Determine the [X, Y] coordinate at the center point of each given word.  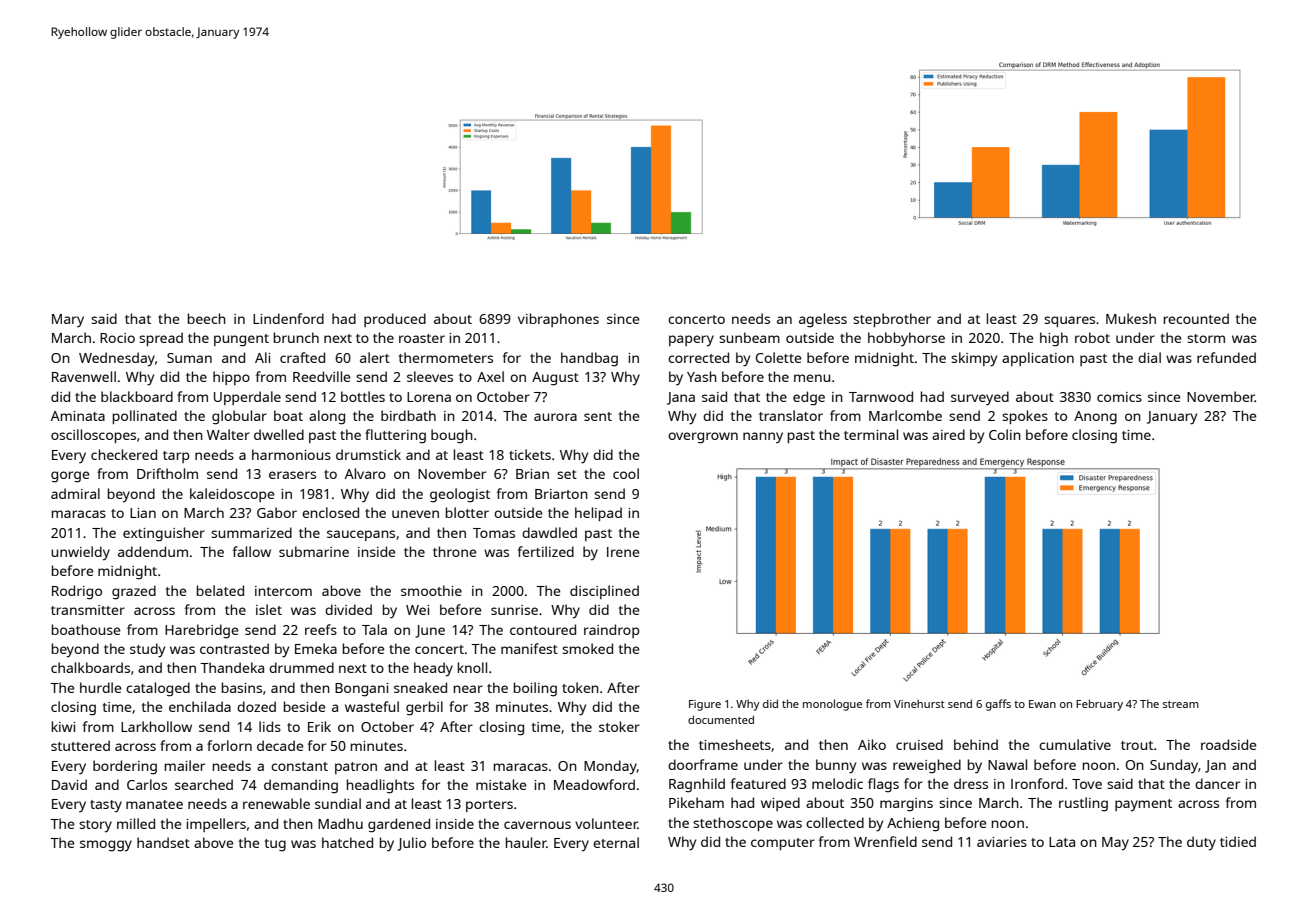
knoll [472, 667]
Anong [1095, 418]
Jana [681, 398]
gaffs [998, 705]
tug [275, 845]
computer [783, 844]
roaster [422, 338]
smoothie [431, 590]
